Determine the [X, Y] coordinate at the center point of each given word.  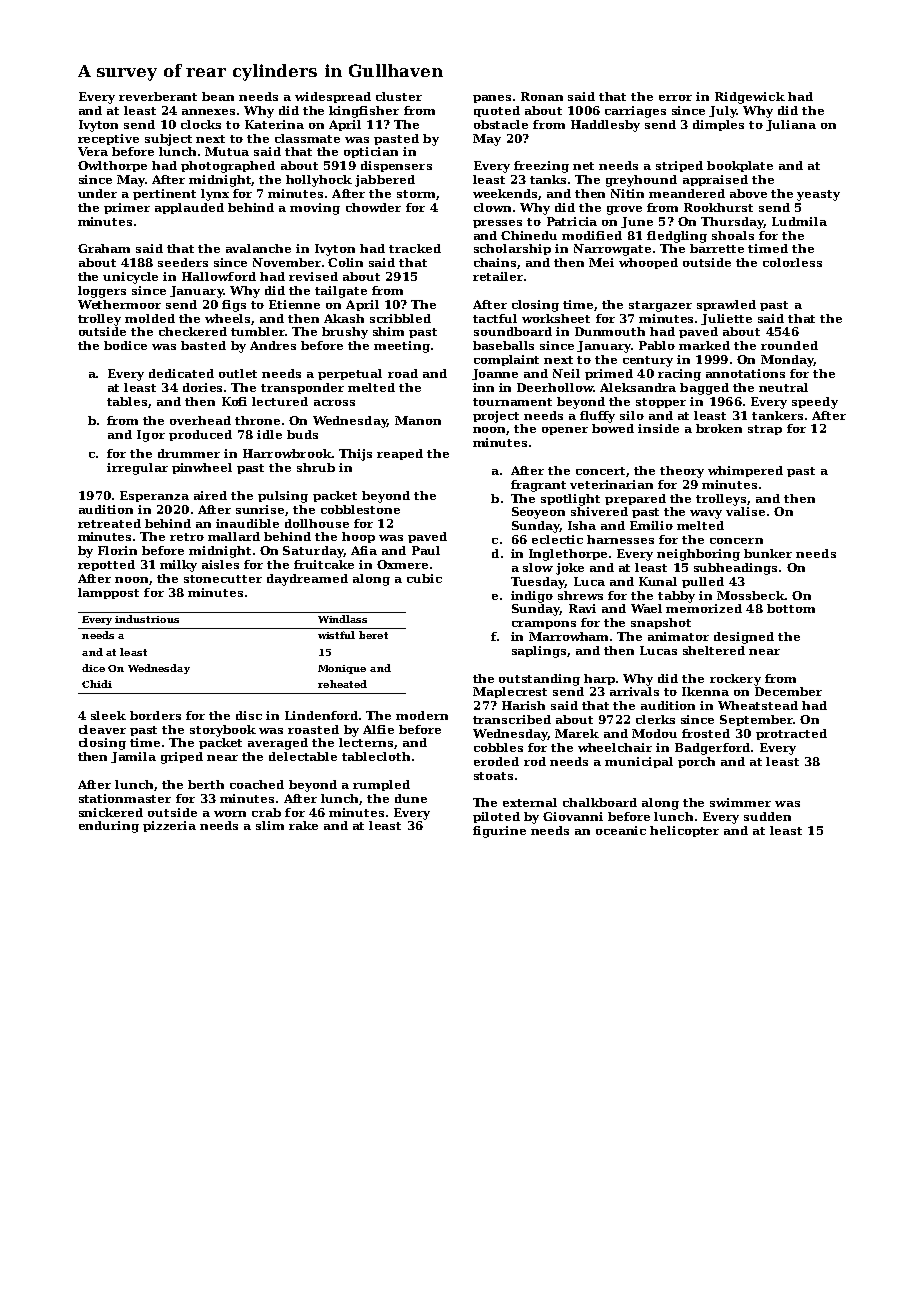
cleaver [102, 729]
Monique [342, 669]
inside [658, 428]
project [496, 417]
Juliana [791, 125]
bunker [768, 553]
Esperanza [154, 496]
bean [218, 96]
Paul [426, 550]
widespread [333, 97]
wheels [228, 319]
